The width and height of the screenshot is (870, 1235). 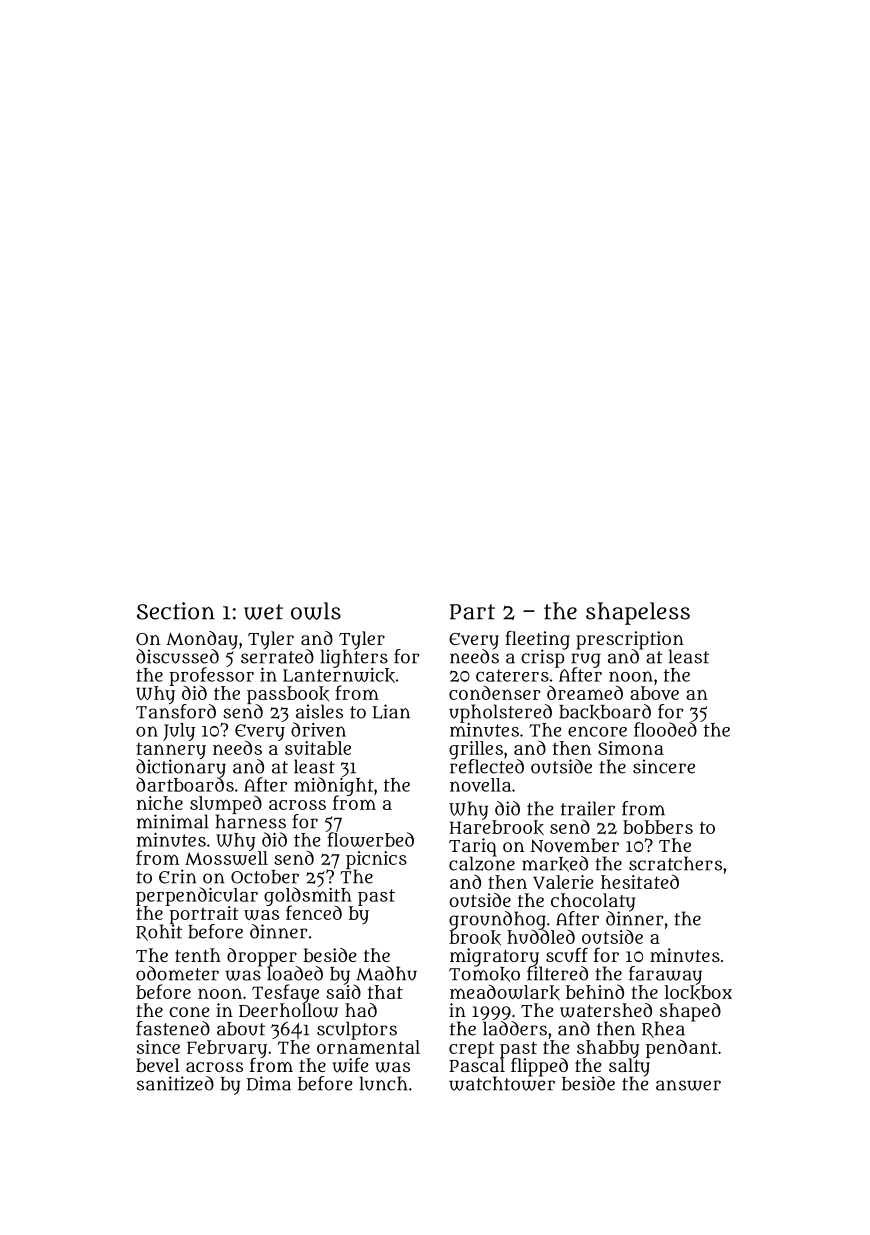 I want to click on sanitized, so click(x=175, y=1083).
